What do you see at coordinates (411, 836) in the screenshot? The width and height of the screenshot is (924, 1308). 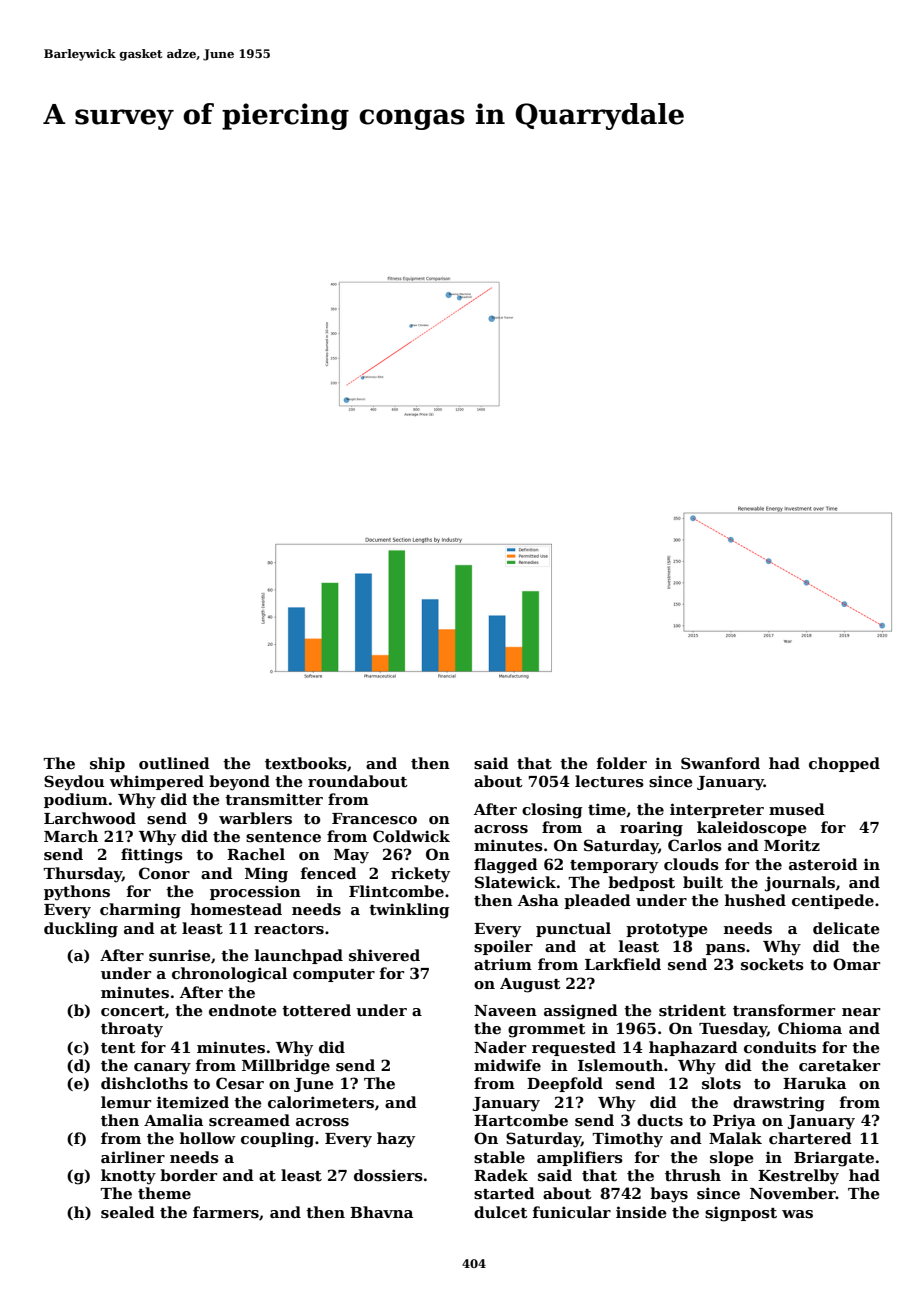 I see `Coldwick` at bounding box center [411, 836].
